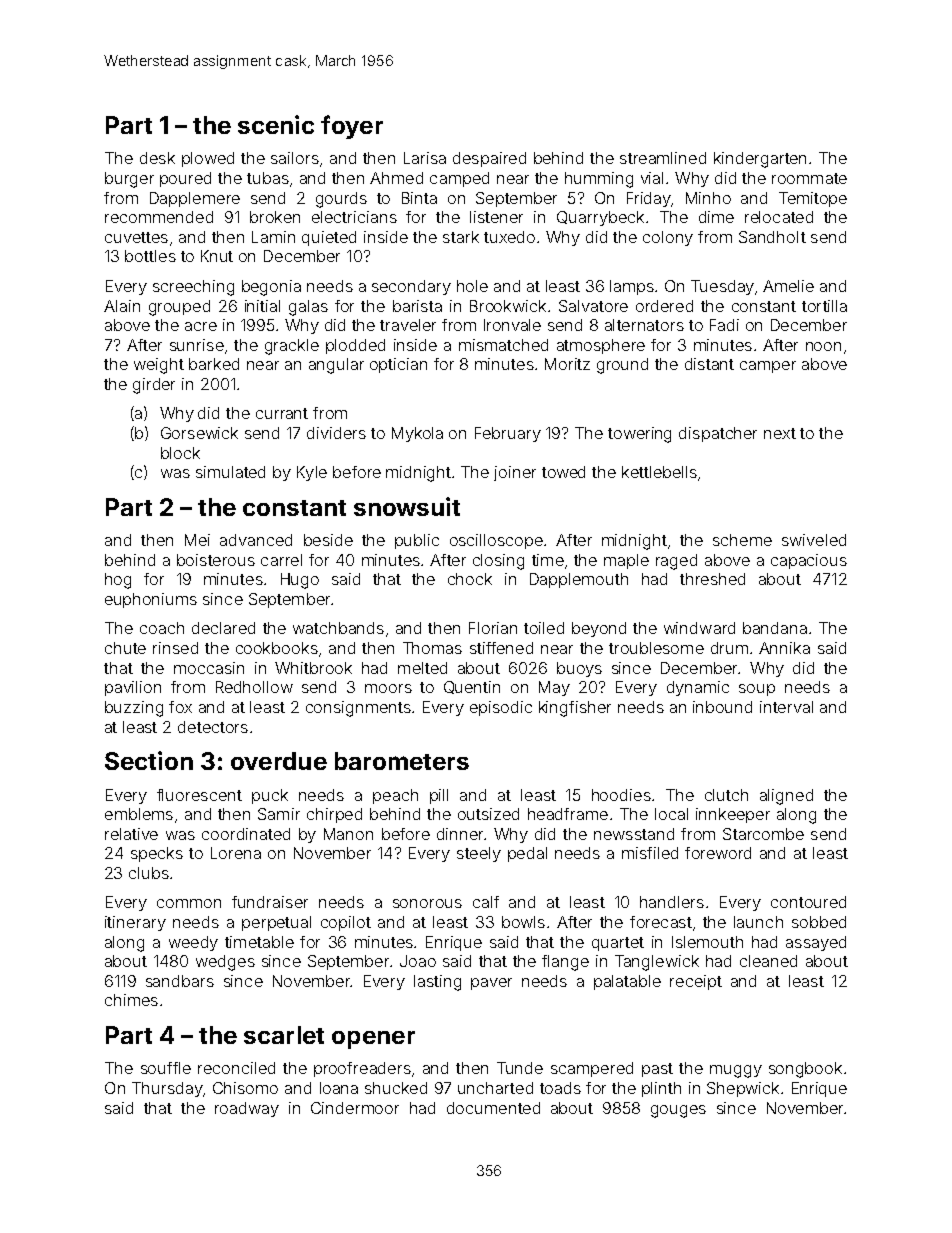 The width and height of the page is (952, 1233). What do you see at coordinates (639, 435) in the page?
I see `towering` at bounding box center [639, 435].
